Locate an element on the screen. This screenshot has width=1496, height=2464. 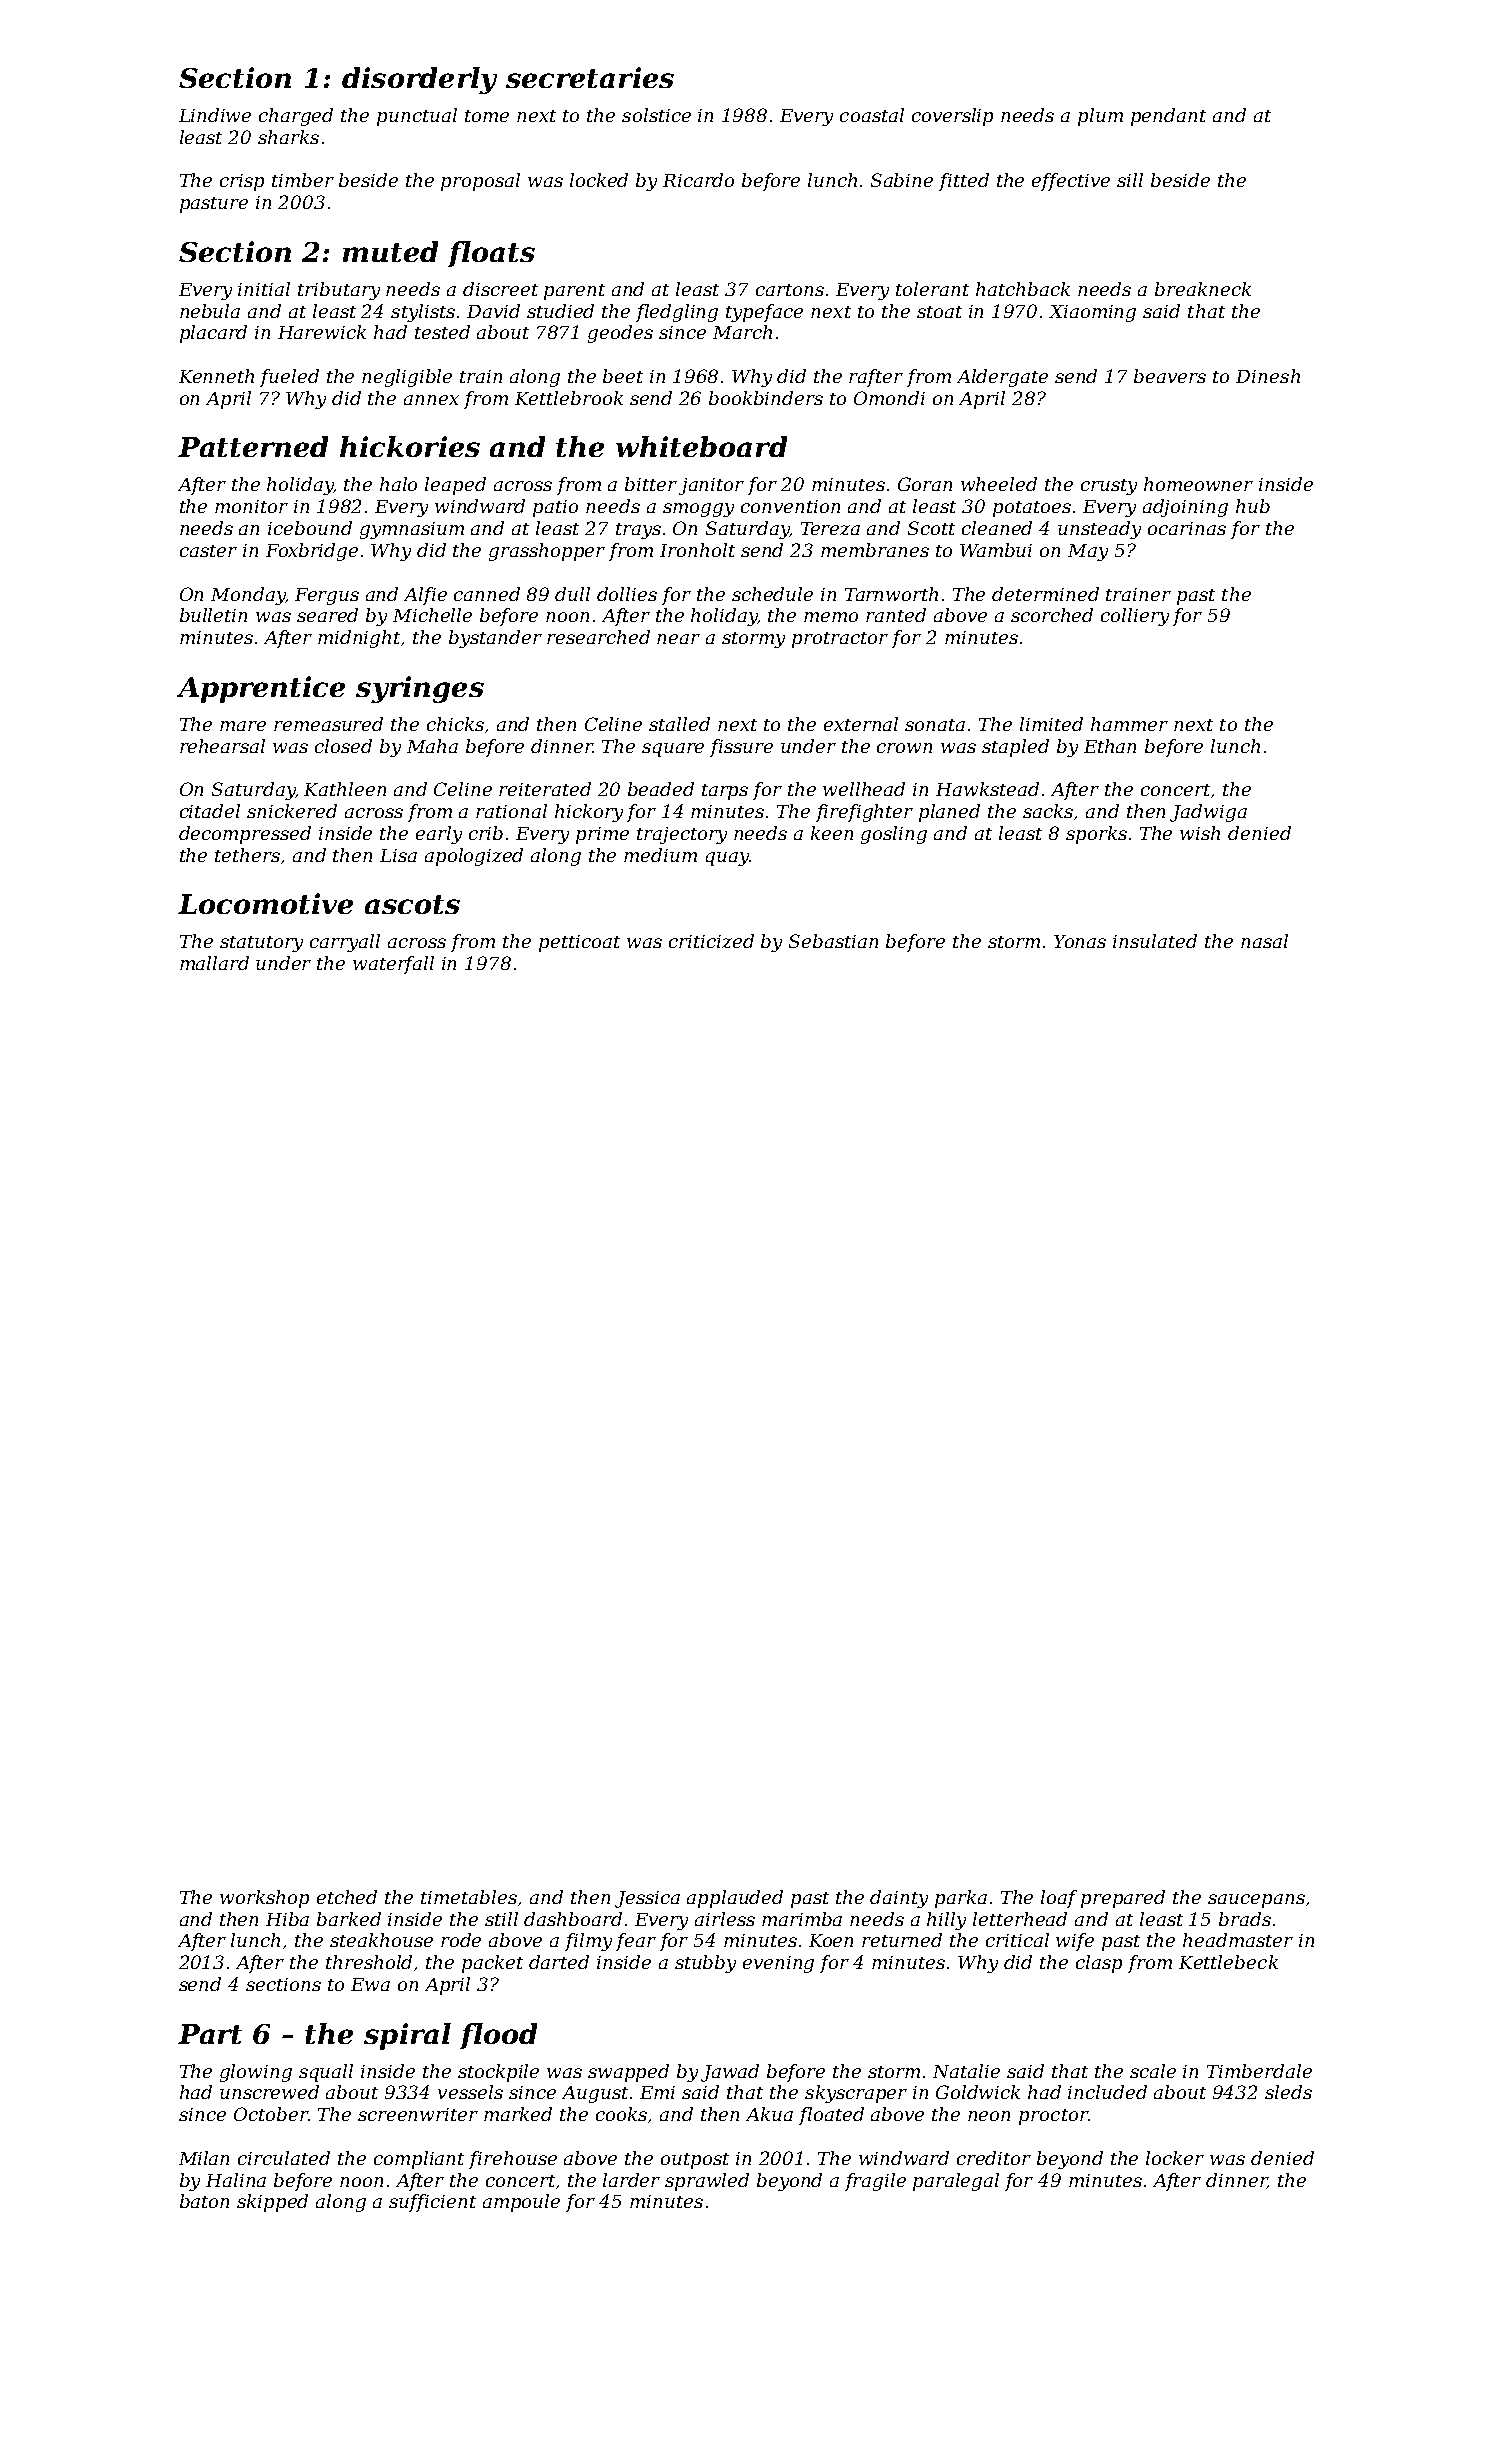
ampoule is located at coordinates (521, 2203).
